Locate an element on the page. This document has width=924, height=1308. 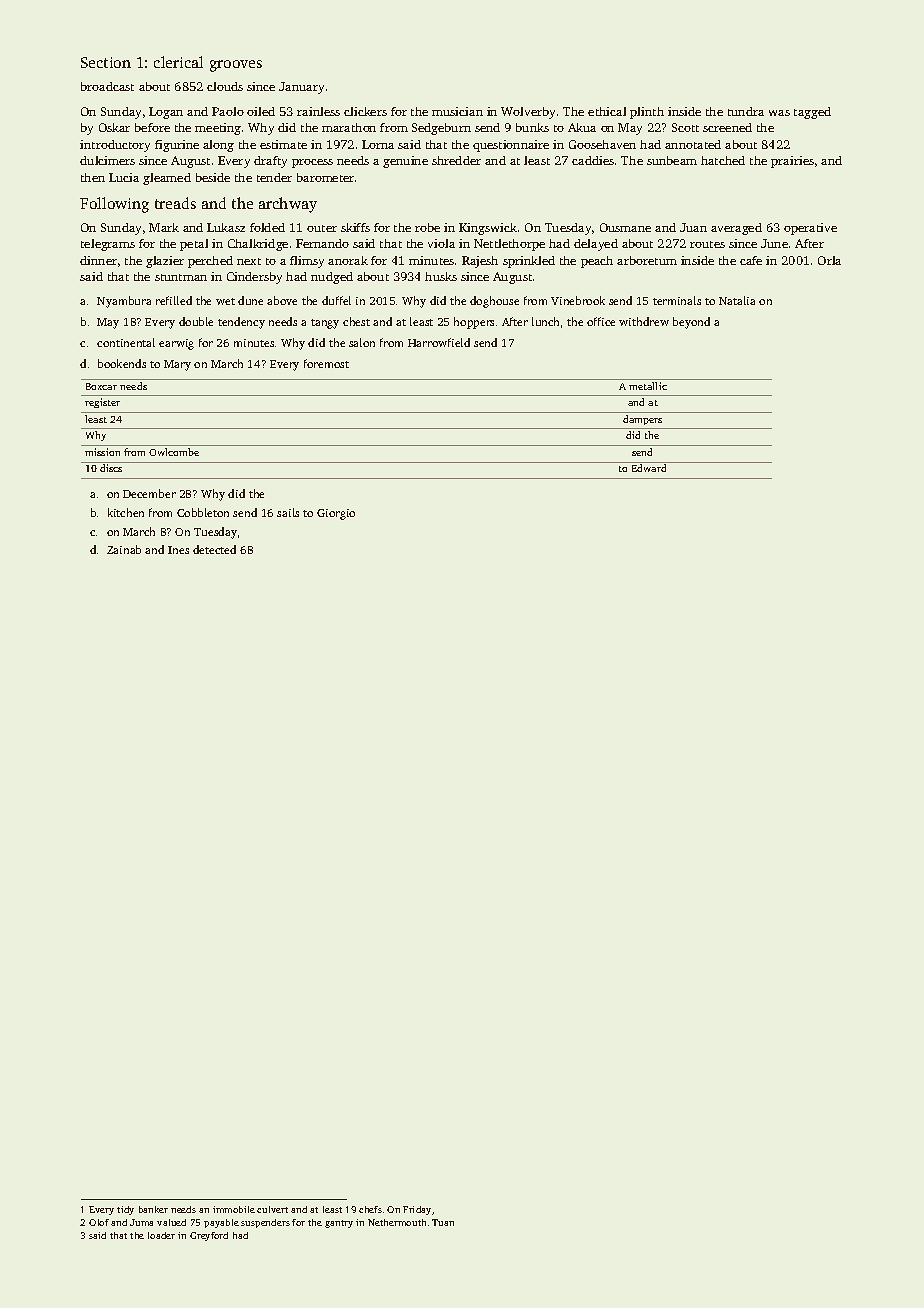
chefs is located at coordinates (370, 1209).
